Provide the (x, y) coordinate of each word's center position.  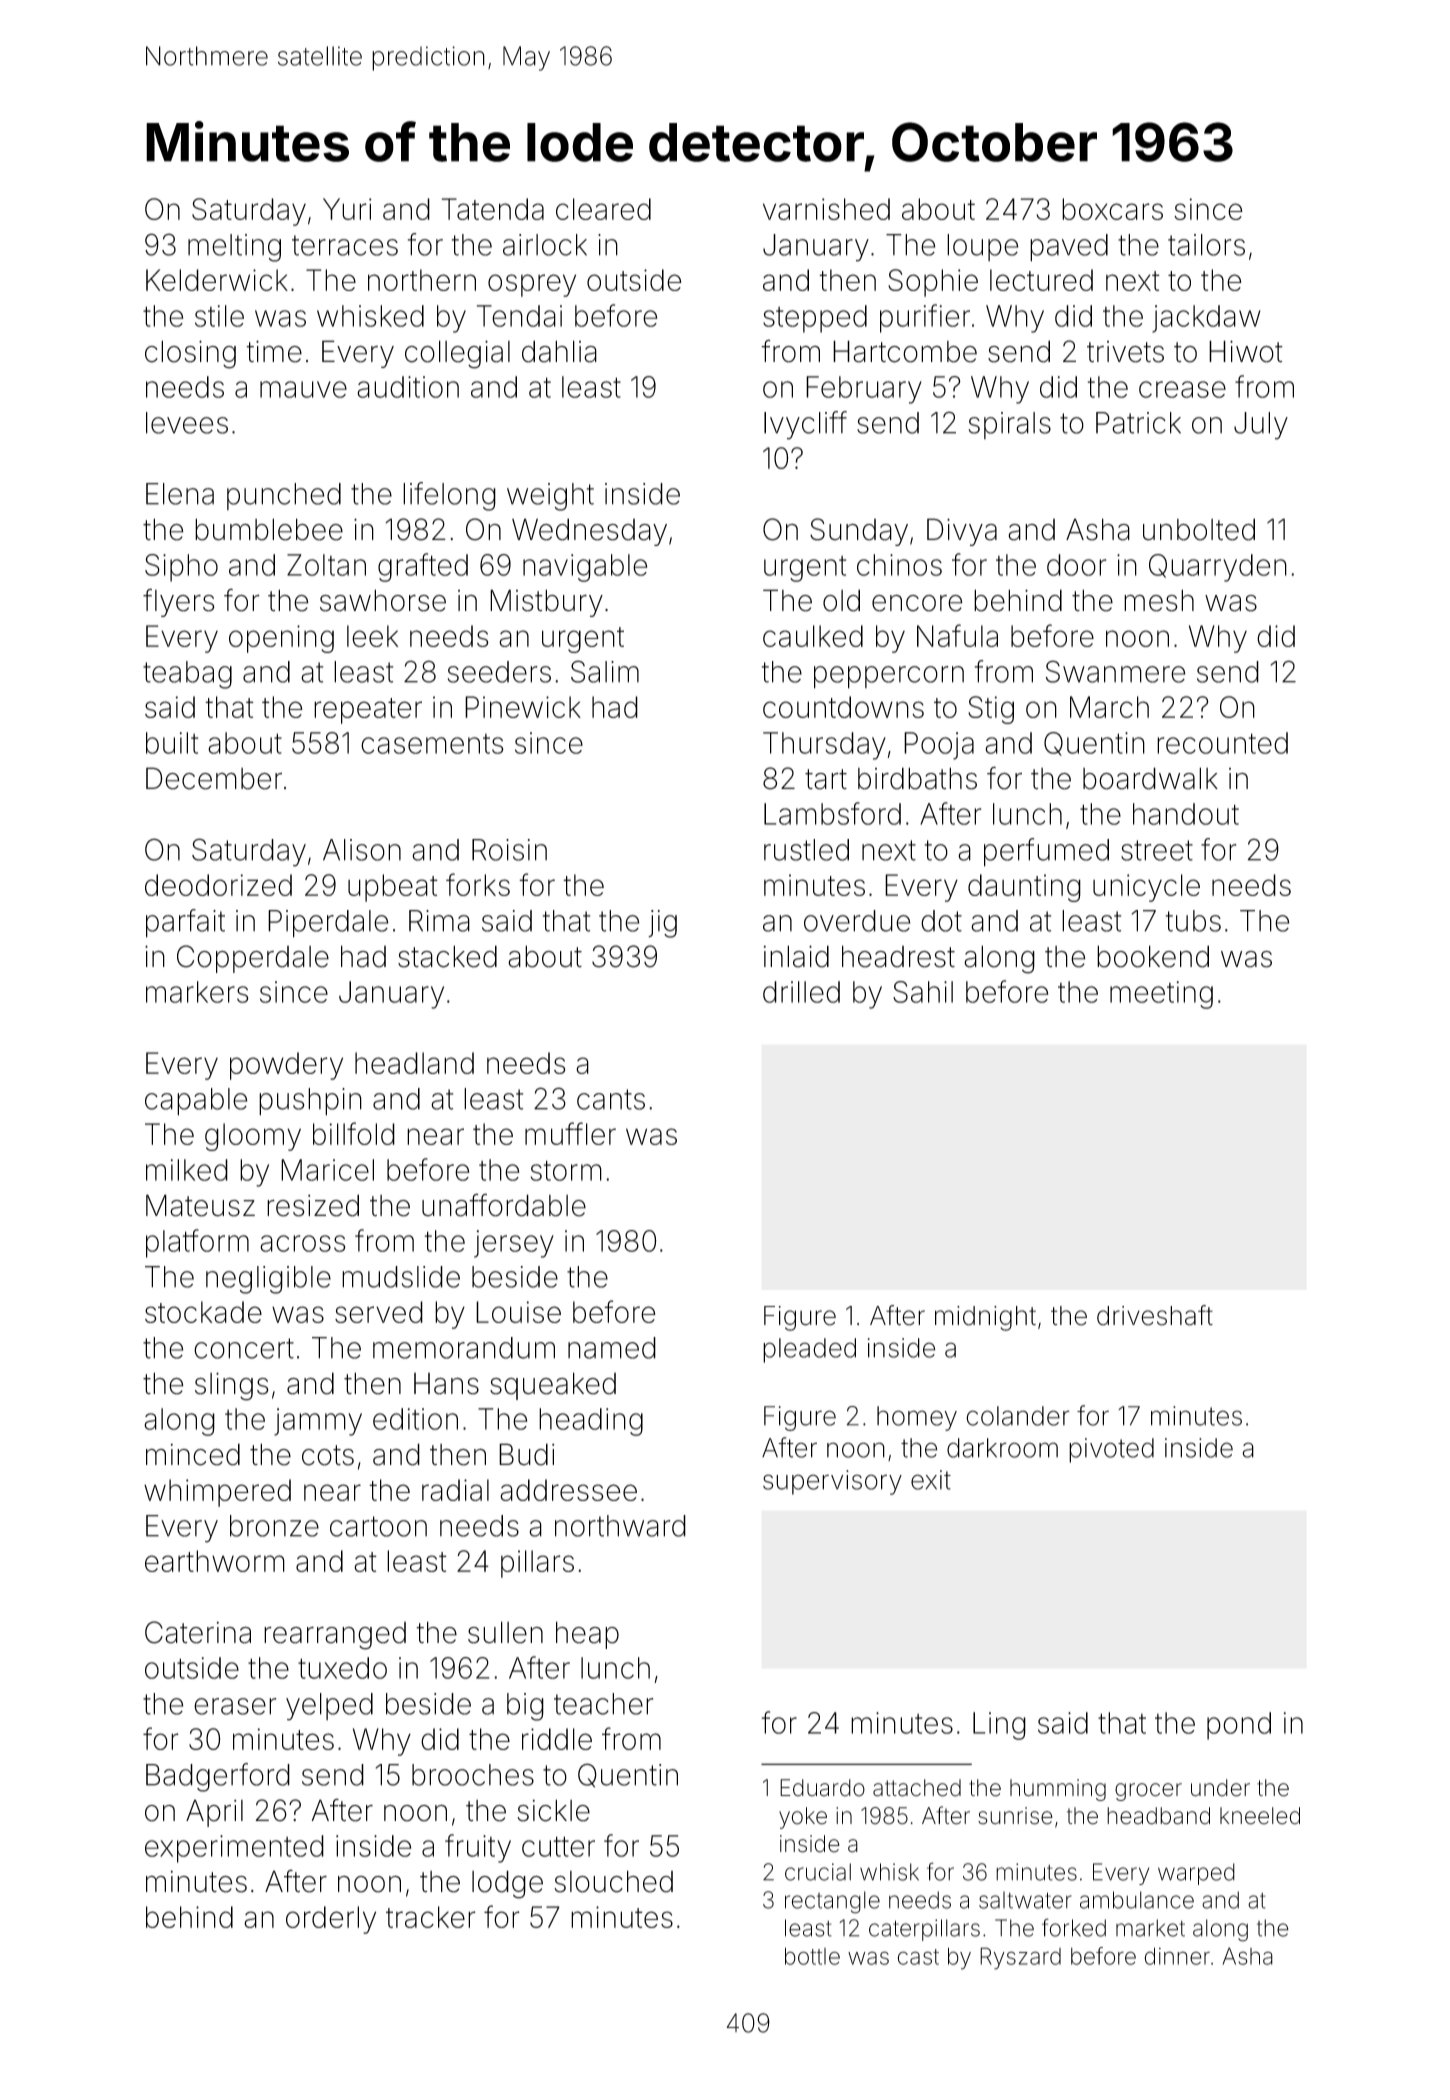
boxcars (1112, 209)
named (612, 1348)
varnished (826, 209)
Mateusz (200, 1205)
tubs (1193, 921)
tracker (431, 1917)
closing (190, 354)
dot (941, 921)
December (214, 778)
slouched (613, 1881)
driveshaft (1155, 1315)
